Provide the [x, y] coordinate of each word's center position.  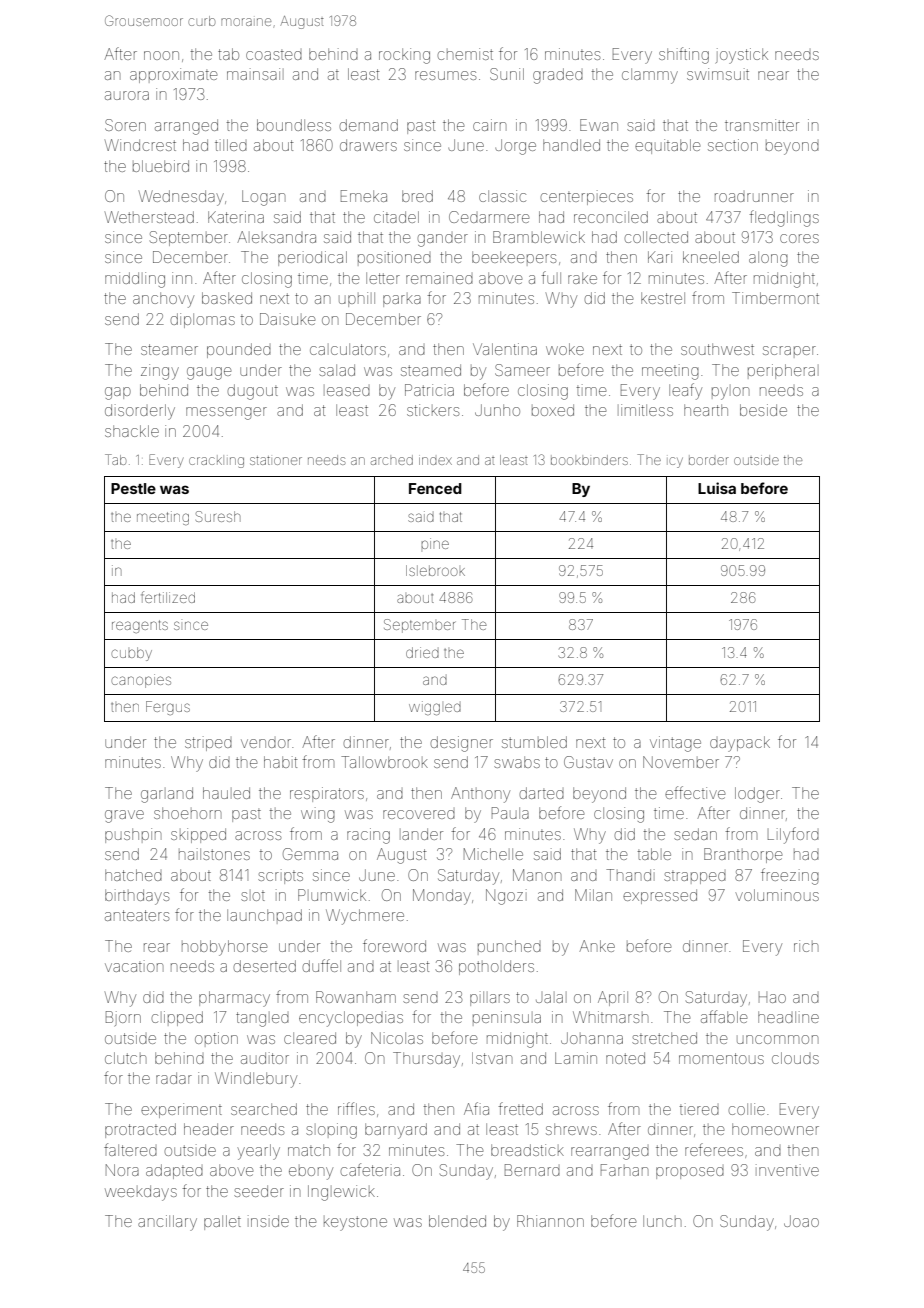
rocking [404, 56]
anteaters [137, 915]
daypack [740, 744]
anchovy [163, 300]
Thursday [426, 1060]
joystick [742, 56]
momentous [721, 1058]
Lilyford [793, 835]
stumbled [534, 742]
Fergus [168, 708]
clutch [125, 1058]
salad [337, 370]
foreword [394, 945]
